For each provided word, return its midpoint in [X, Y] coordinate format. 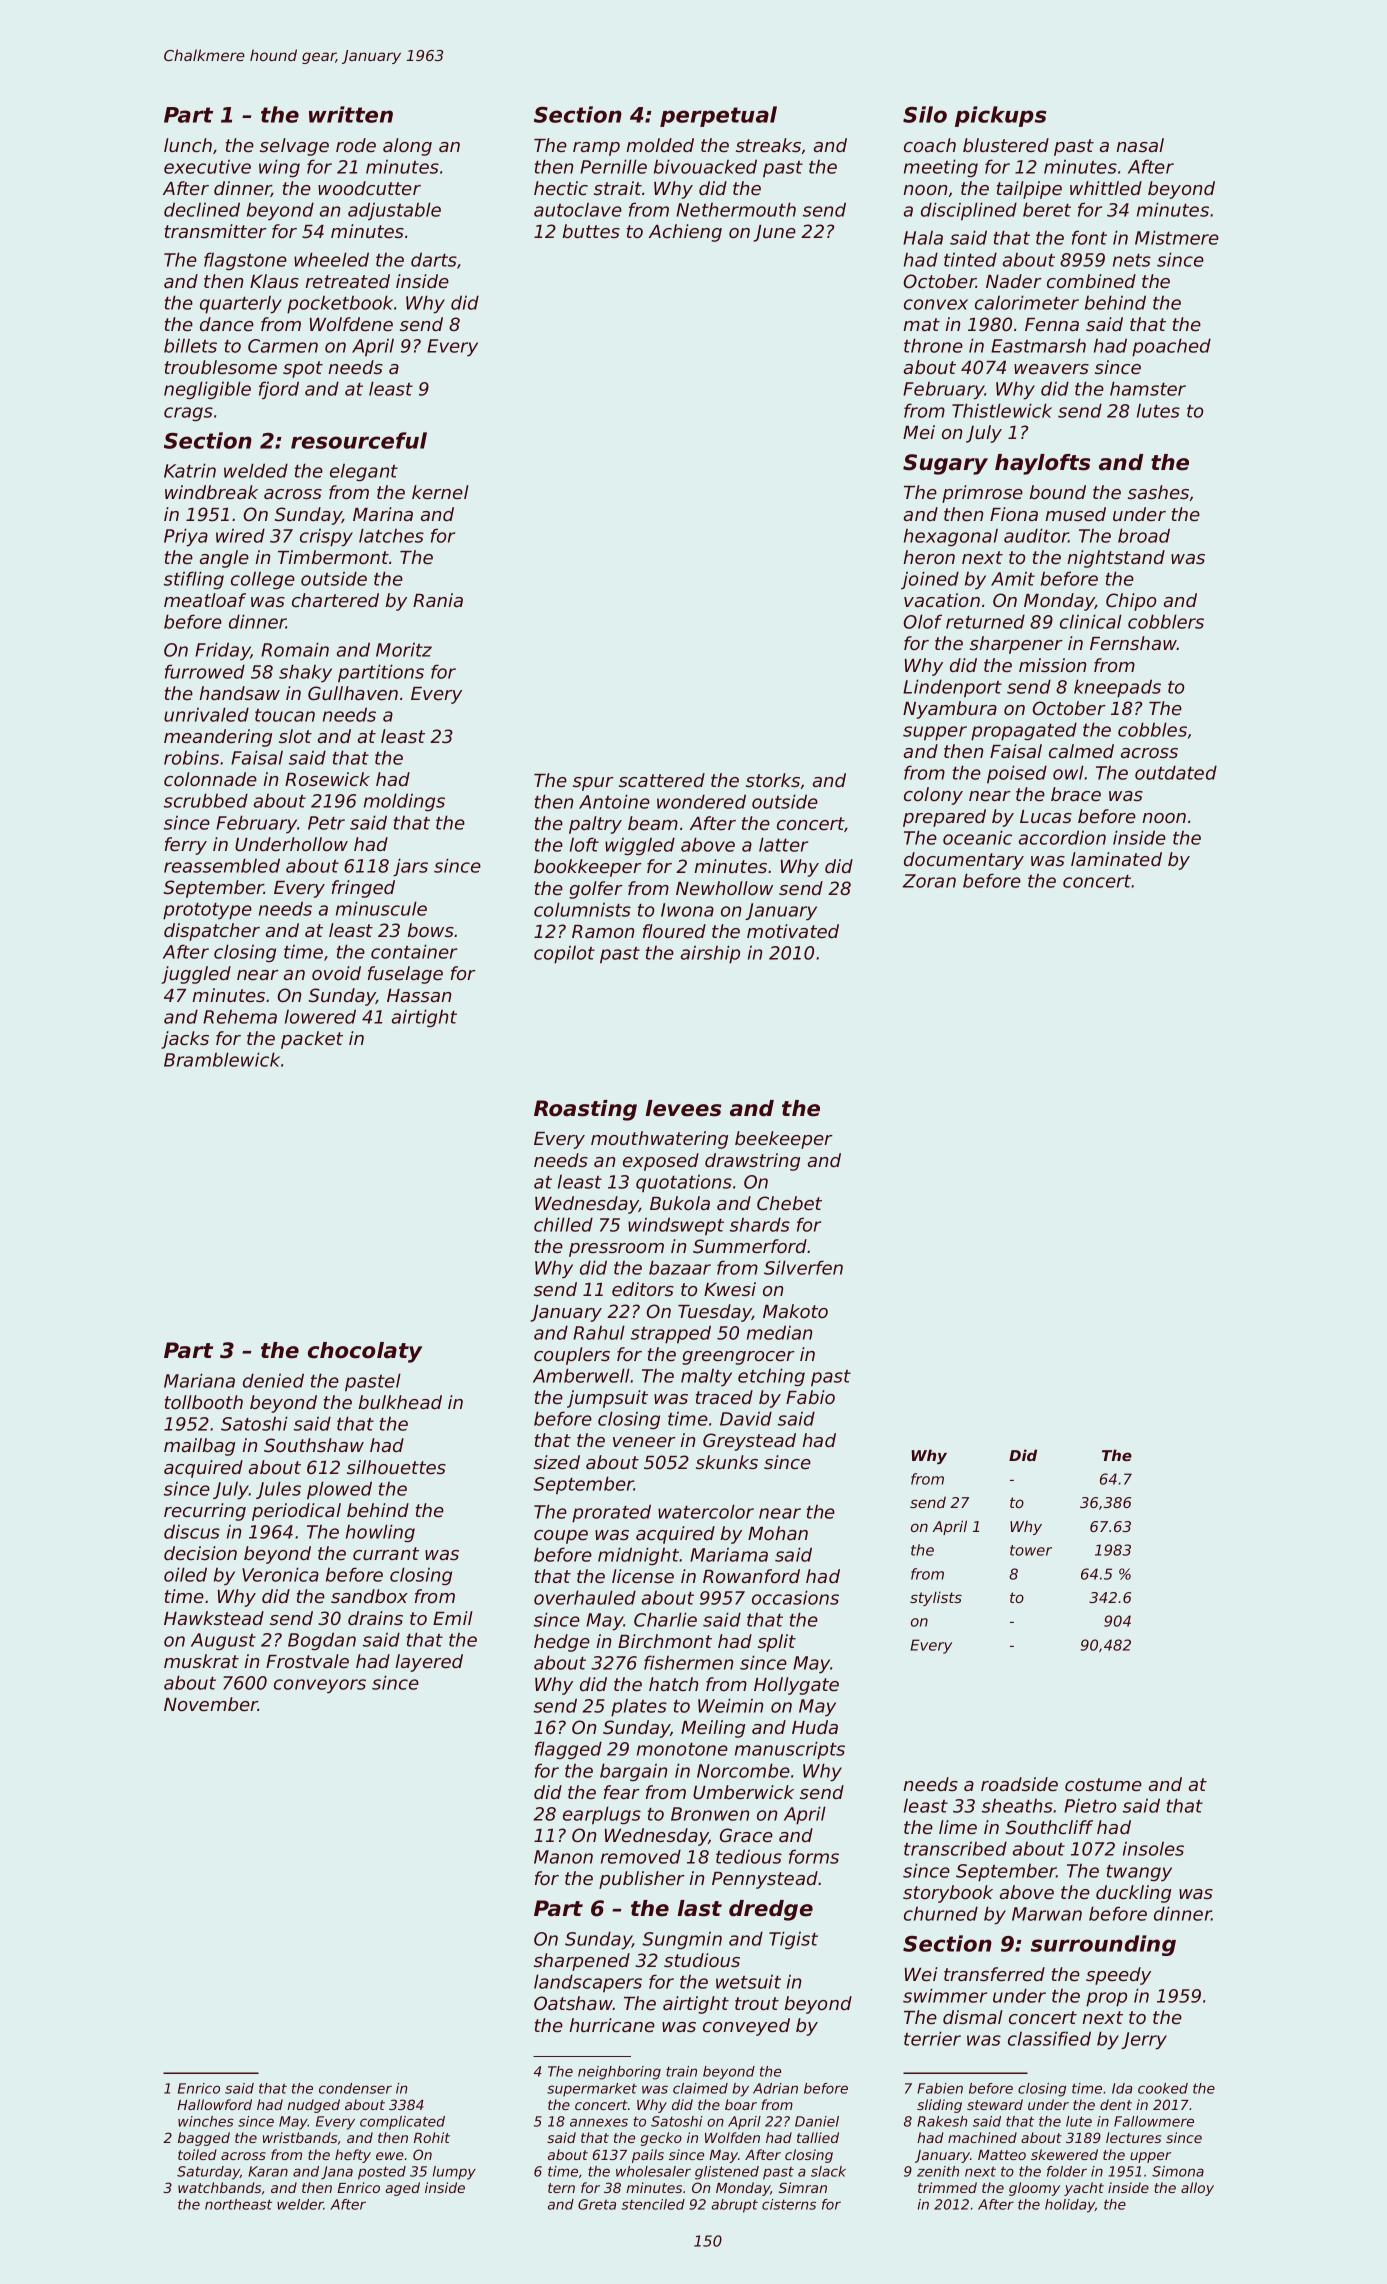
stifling [194, 580]
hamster [1148, 388]
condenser [355, 2088]
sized [557, 1462]
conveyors [320, 1686]
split [777, 1643]
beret [1047, 209]
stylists [936, 1599]
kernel [440, 492]
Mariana [199, 1380]
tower [1031, 1550]
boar [741, 2104]
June [774, 233]
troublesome [221, 367]
